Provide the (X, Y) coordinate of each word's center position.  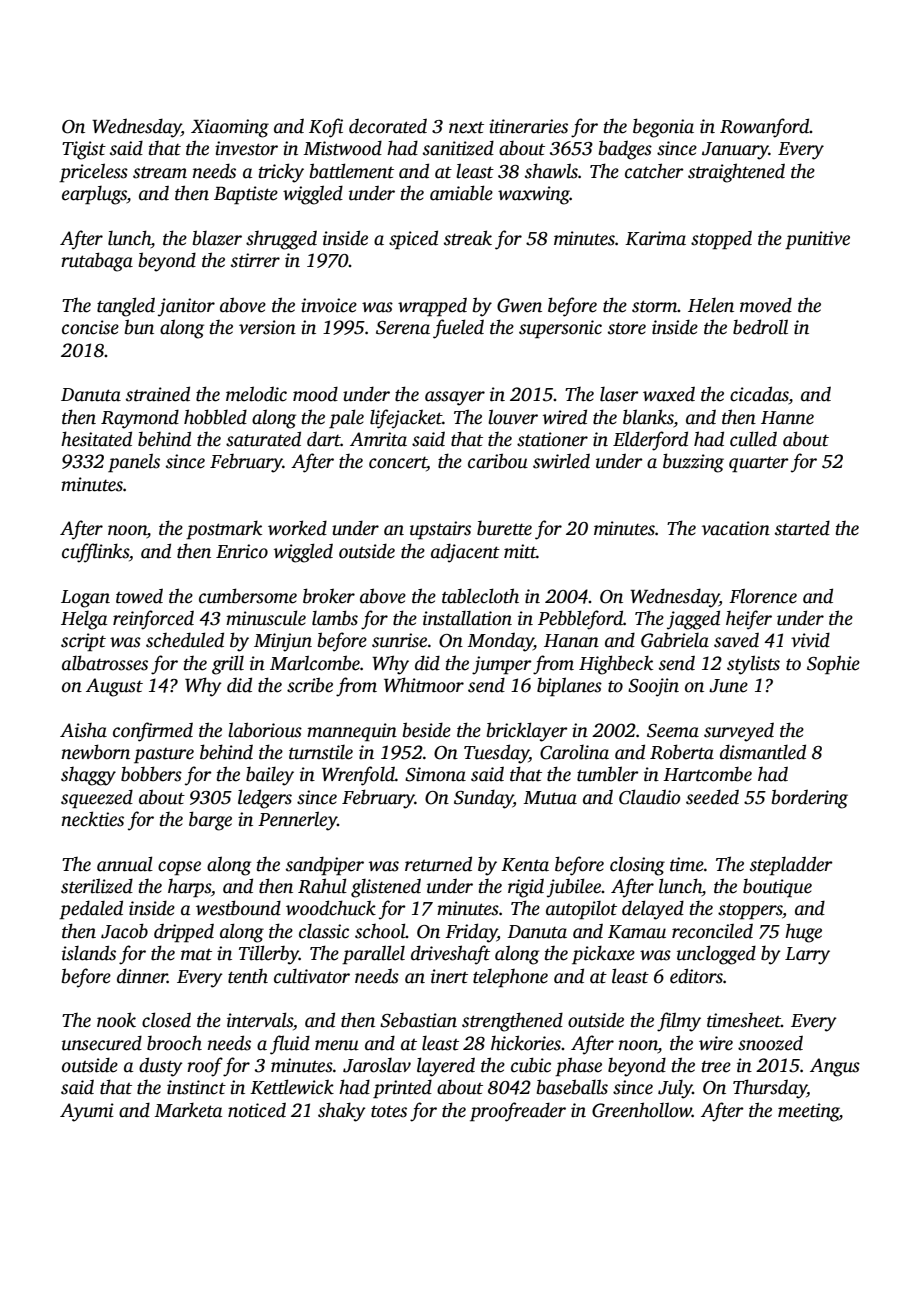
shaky (342, 1112)
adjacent (465, 553)
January (735, 151)
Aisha (83, 730)
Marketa (188, 1110)
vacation (736, 528)
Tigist (84, 150)
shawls (551, 171)
